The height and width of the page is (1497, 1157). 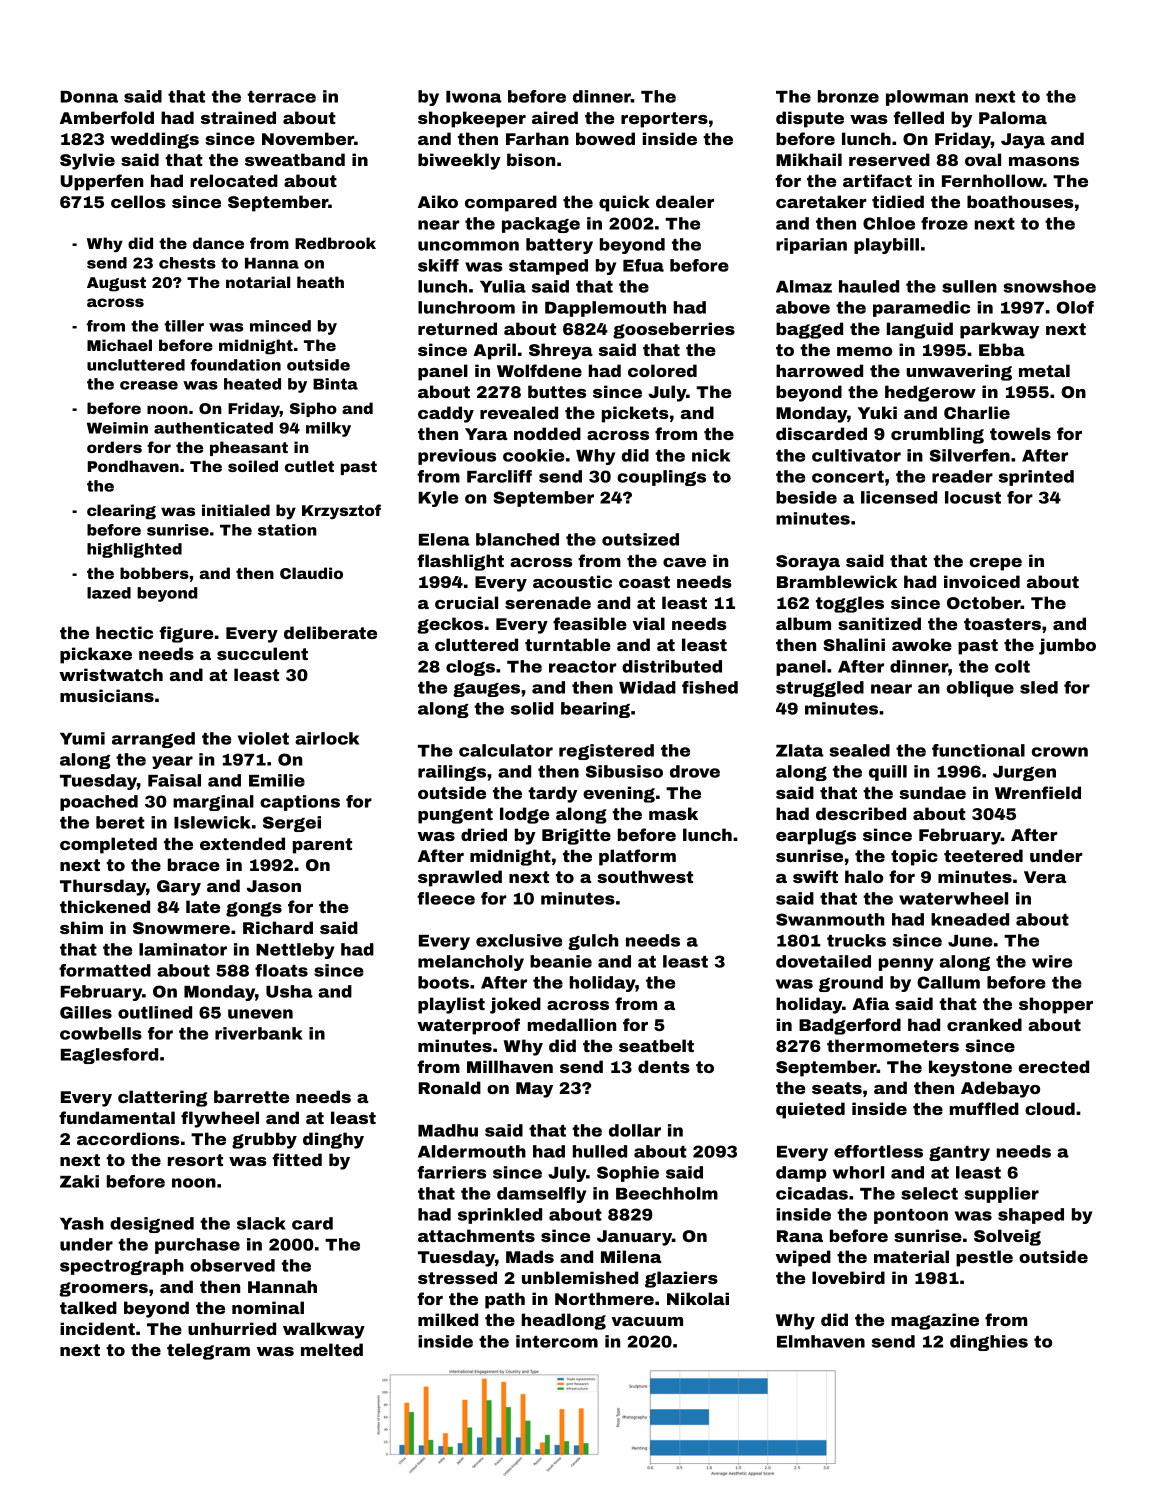 What do you see at coordinates (109, 593) in the page?
I see `lazed` at bounding box center [109, 593].
